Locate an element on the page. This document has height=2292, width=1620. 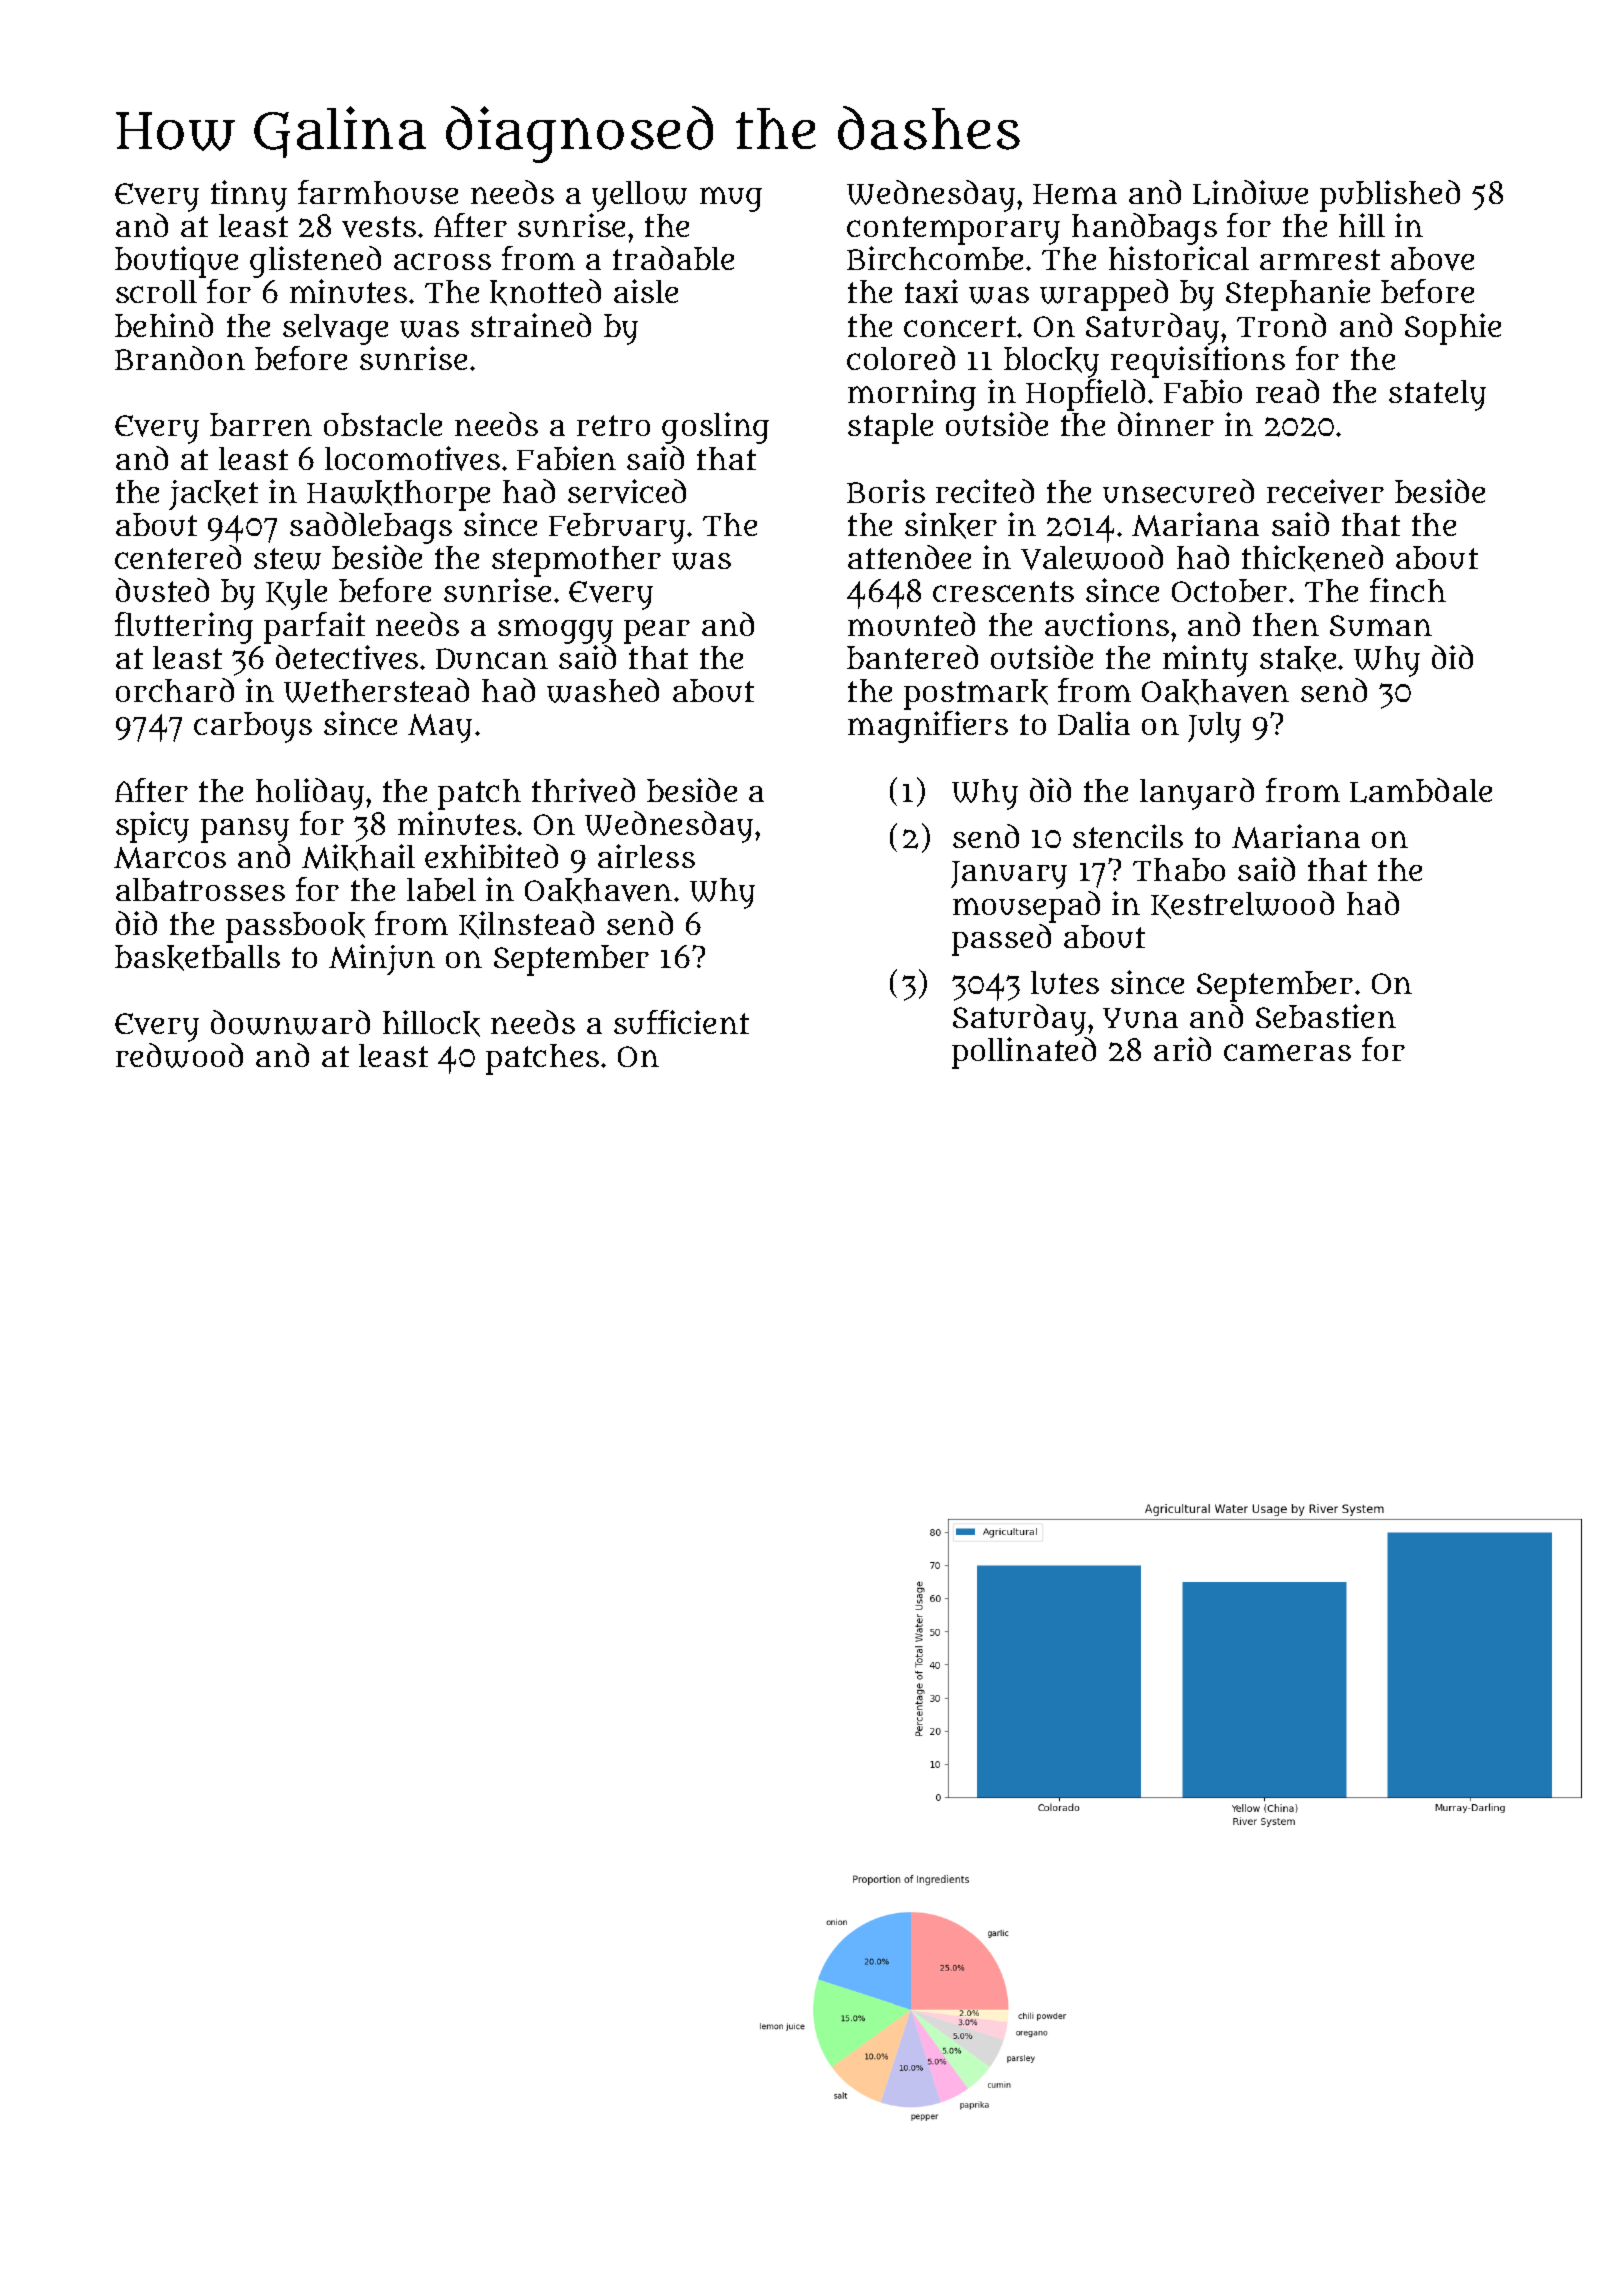
above is located at coordinates (1432, 259).
